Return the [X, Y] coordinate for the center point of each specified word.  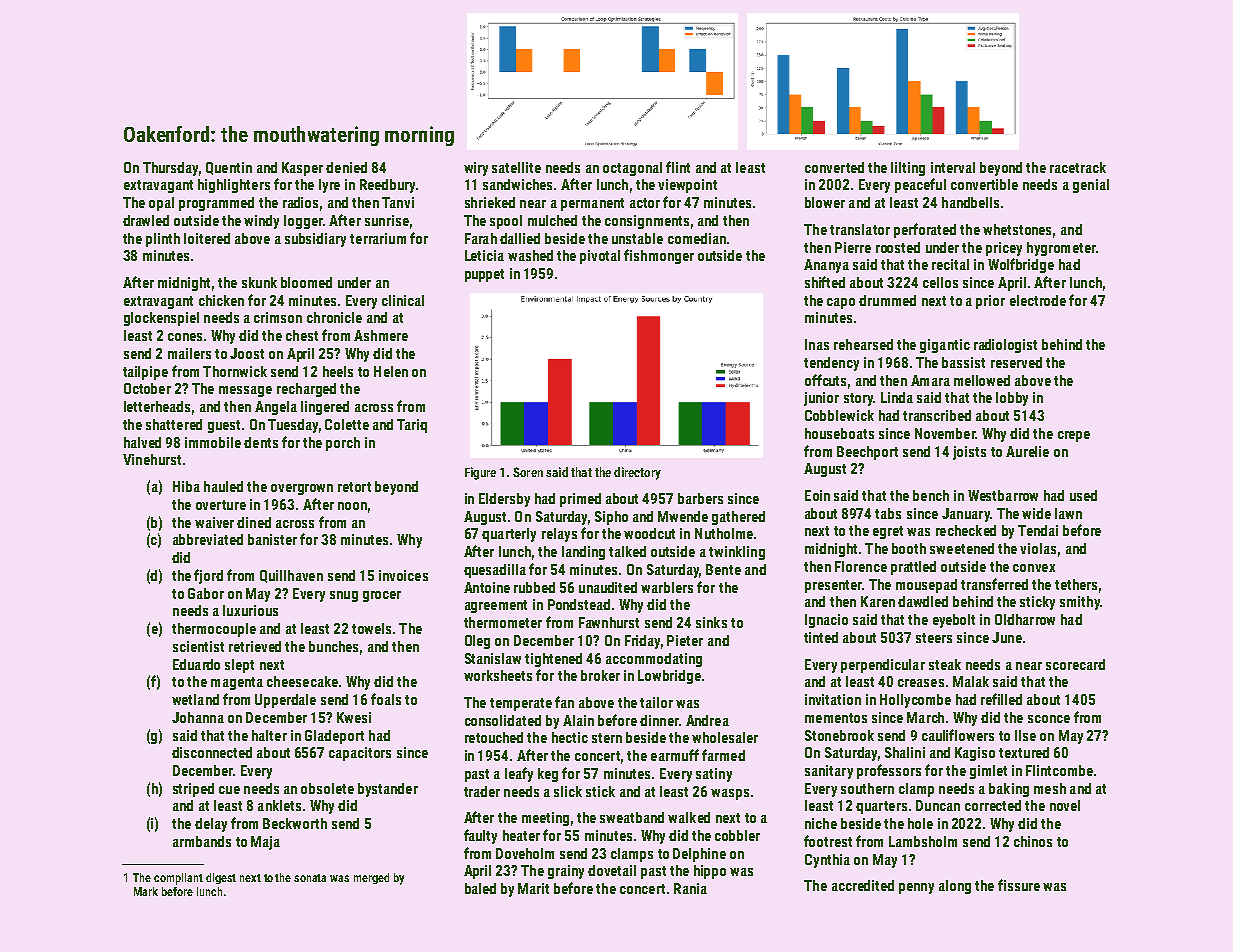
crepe [1074, 436]
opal [161, 204]
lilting [908, 169]
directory [637, 473]
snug [344, 596]
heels [338, 371]
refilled [1001, 699]
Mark [146, 891]
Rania [690, 888]
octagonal [632, 169]
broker [600, 675]
